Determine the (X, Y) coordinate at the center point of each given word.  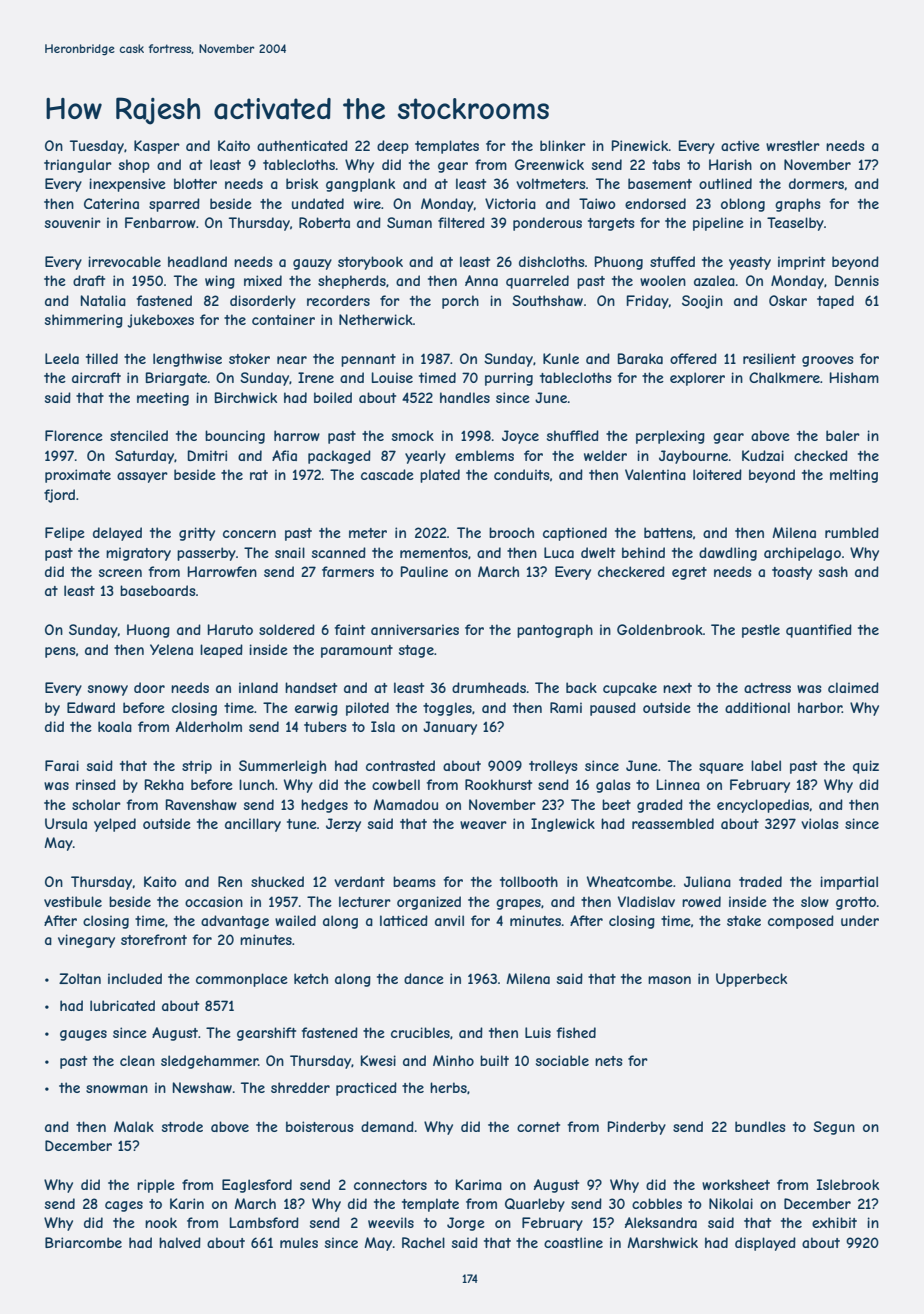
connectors (390, 1185)
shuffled (573, 435)
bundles (760, 1126)
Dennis (857, 280)
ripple (156, 1186)
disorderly (263, 302)
